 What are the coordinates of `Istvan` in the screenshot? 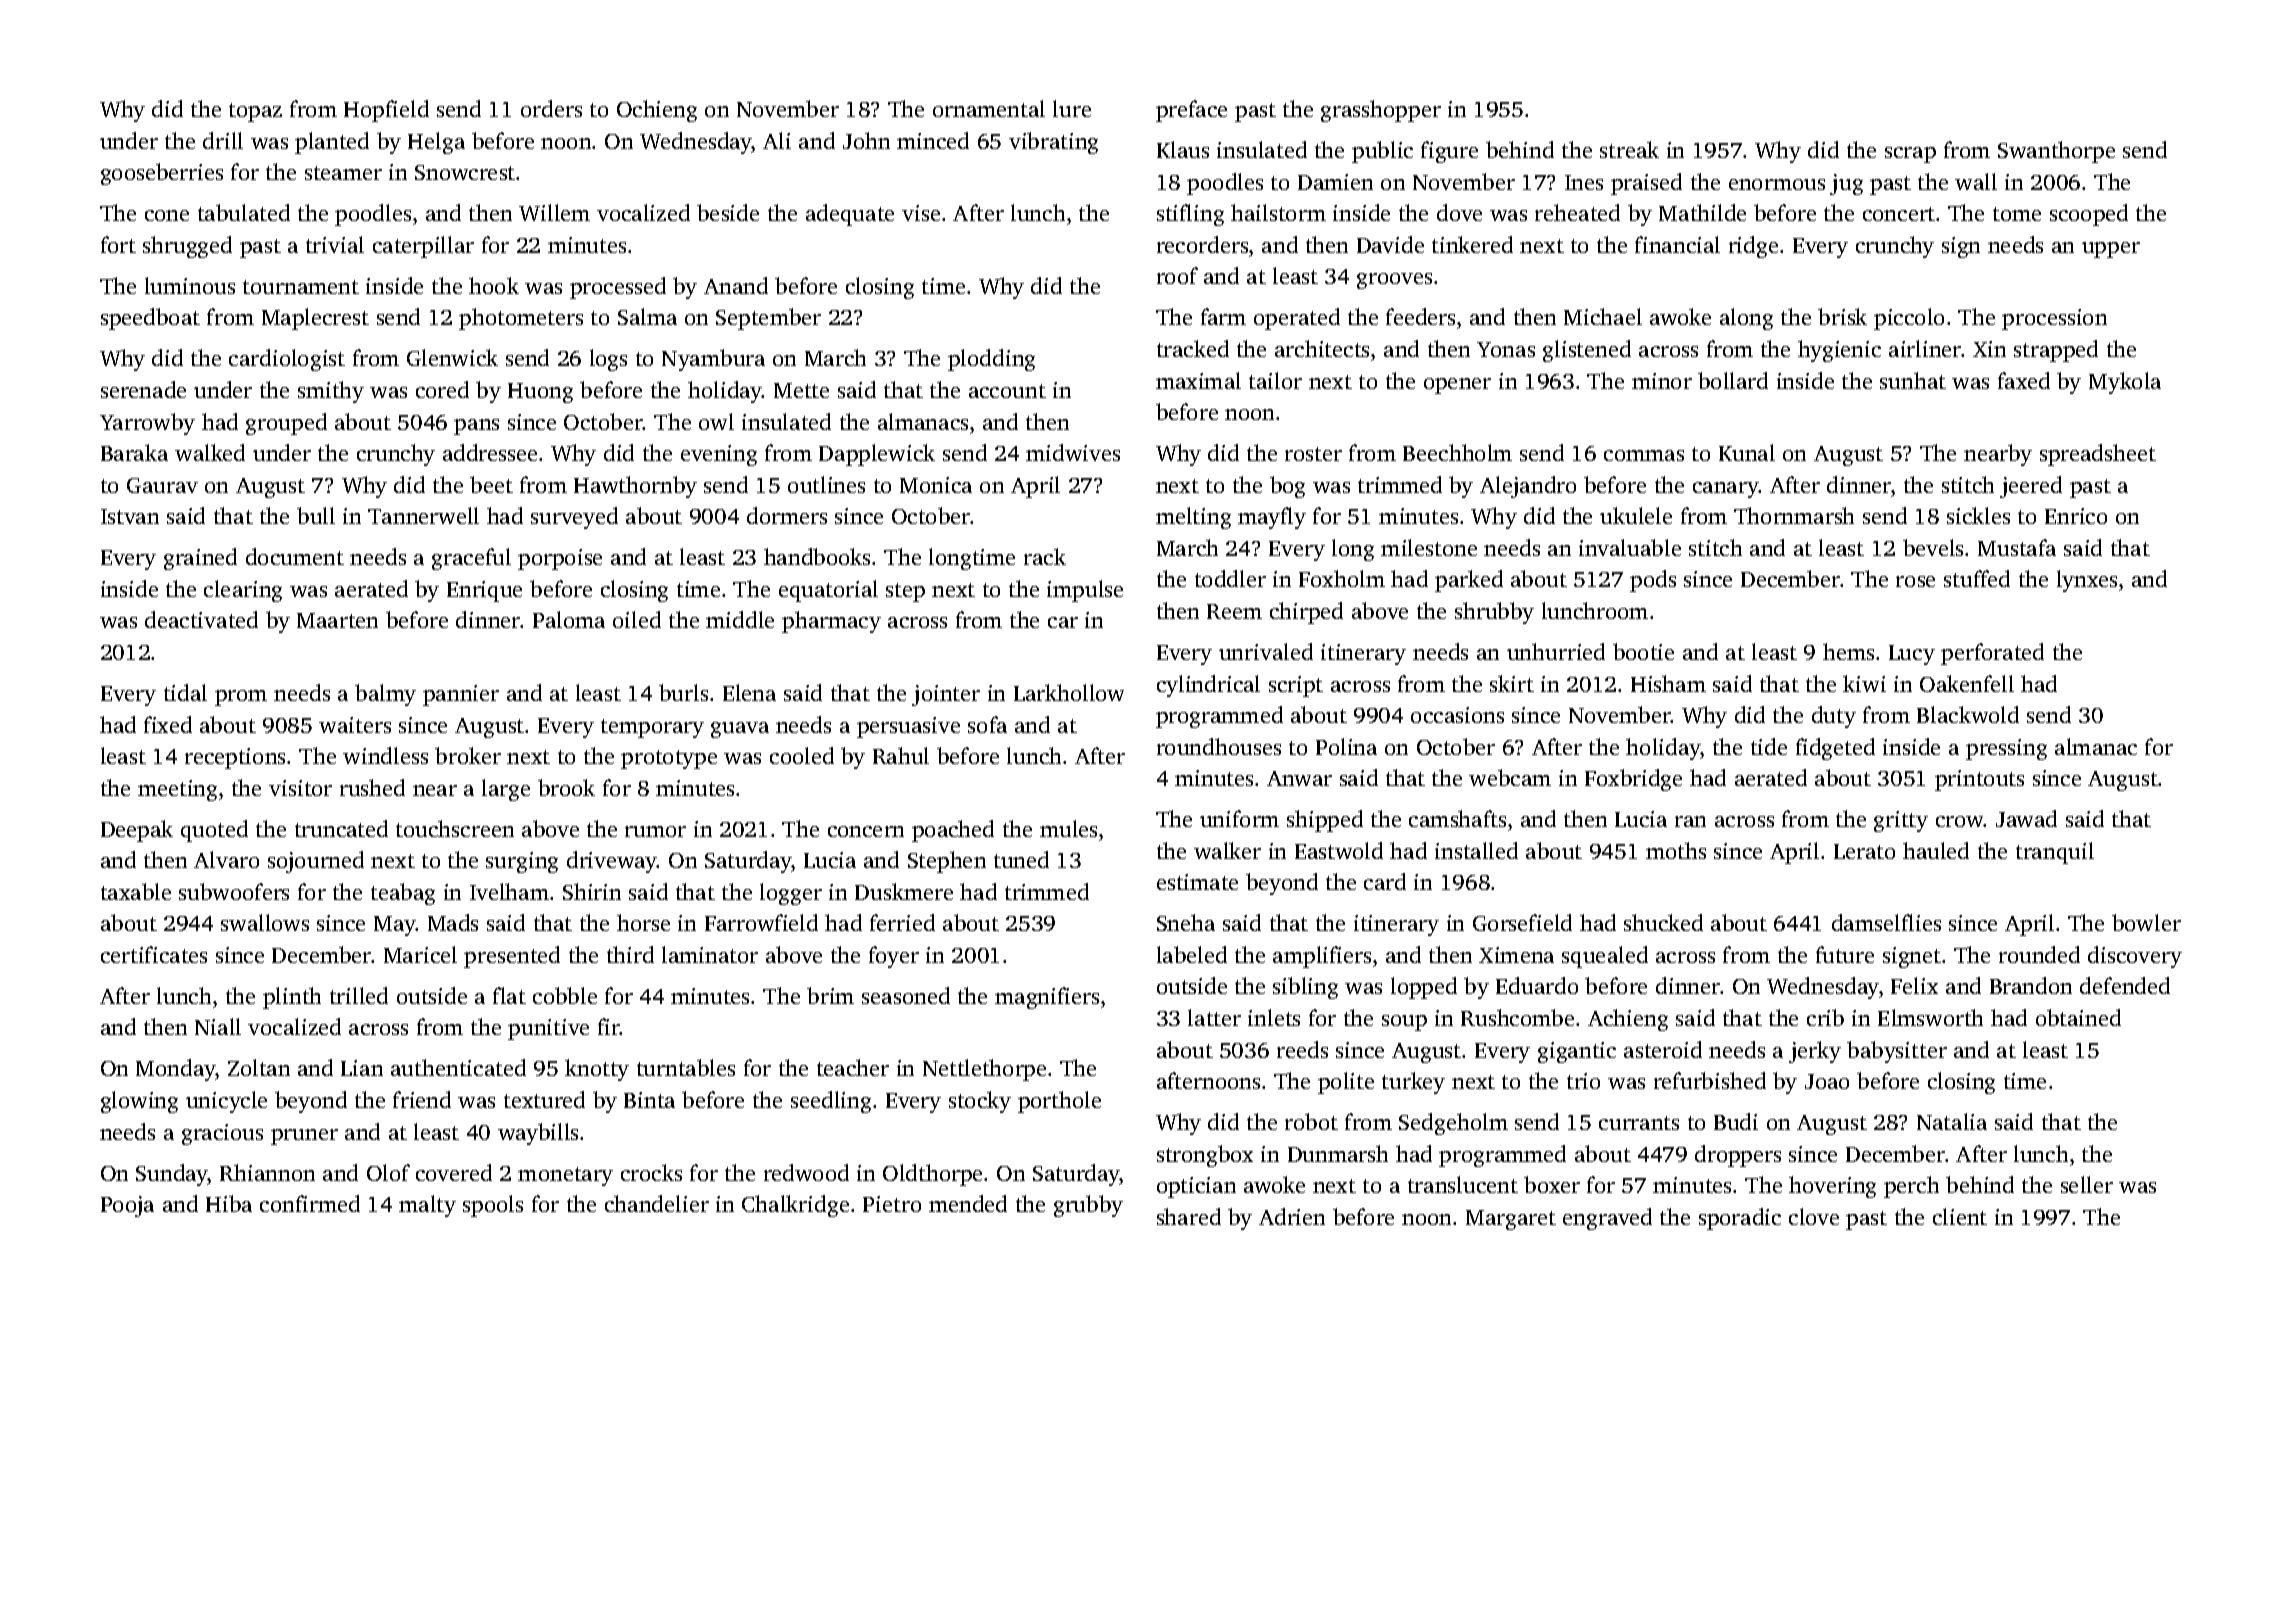 It's located at (130, 516).
